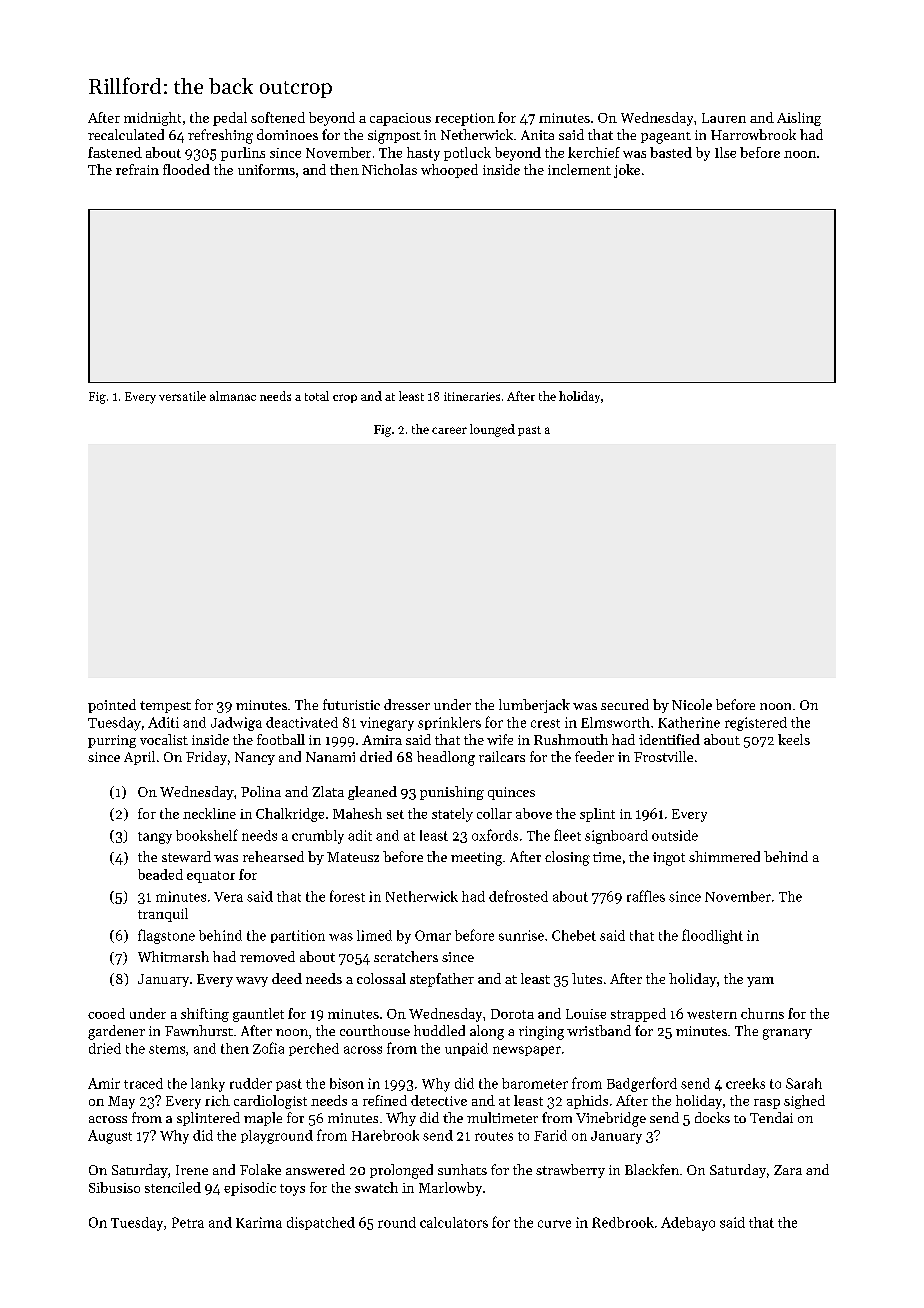  I want to click on April, so click(139, 758).
